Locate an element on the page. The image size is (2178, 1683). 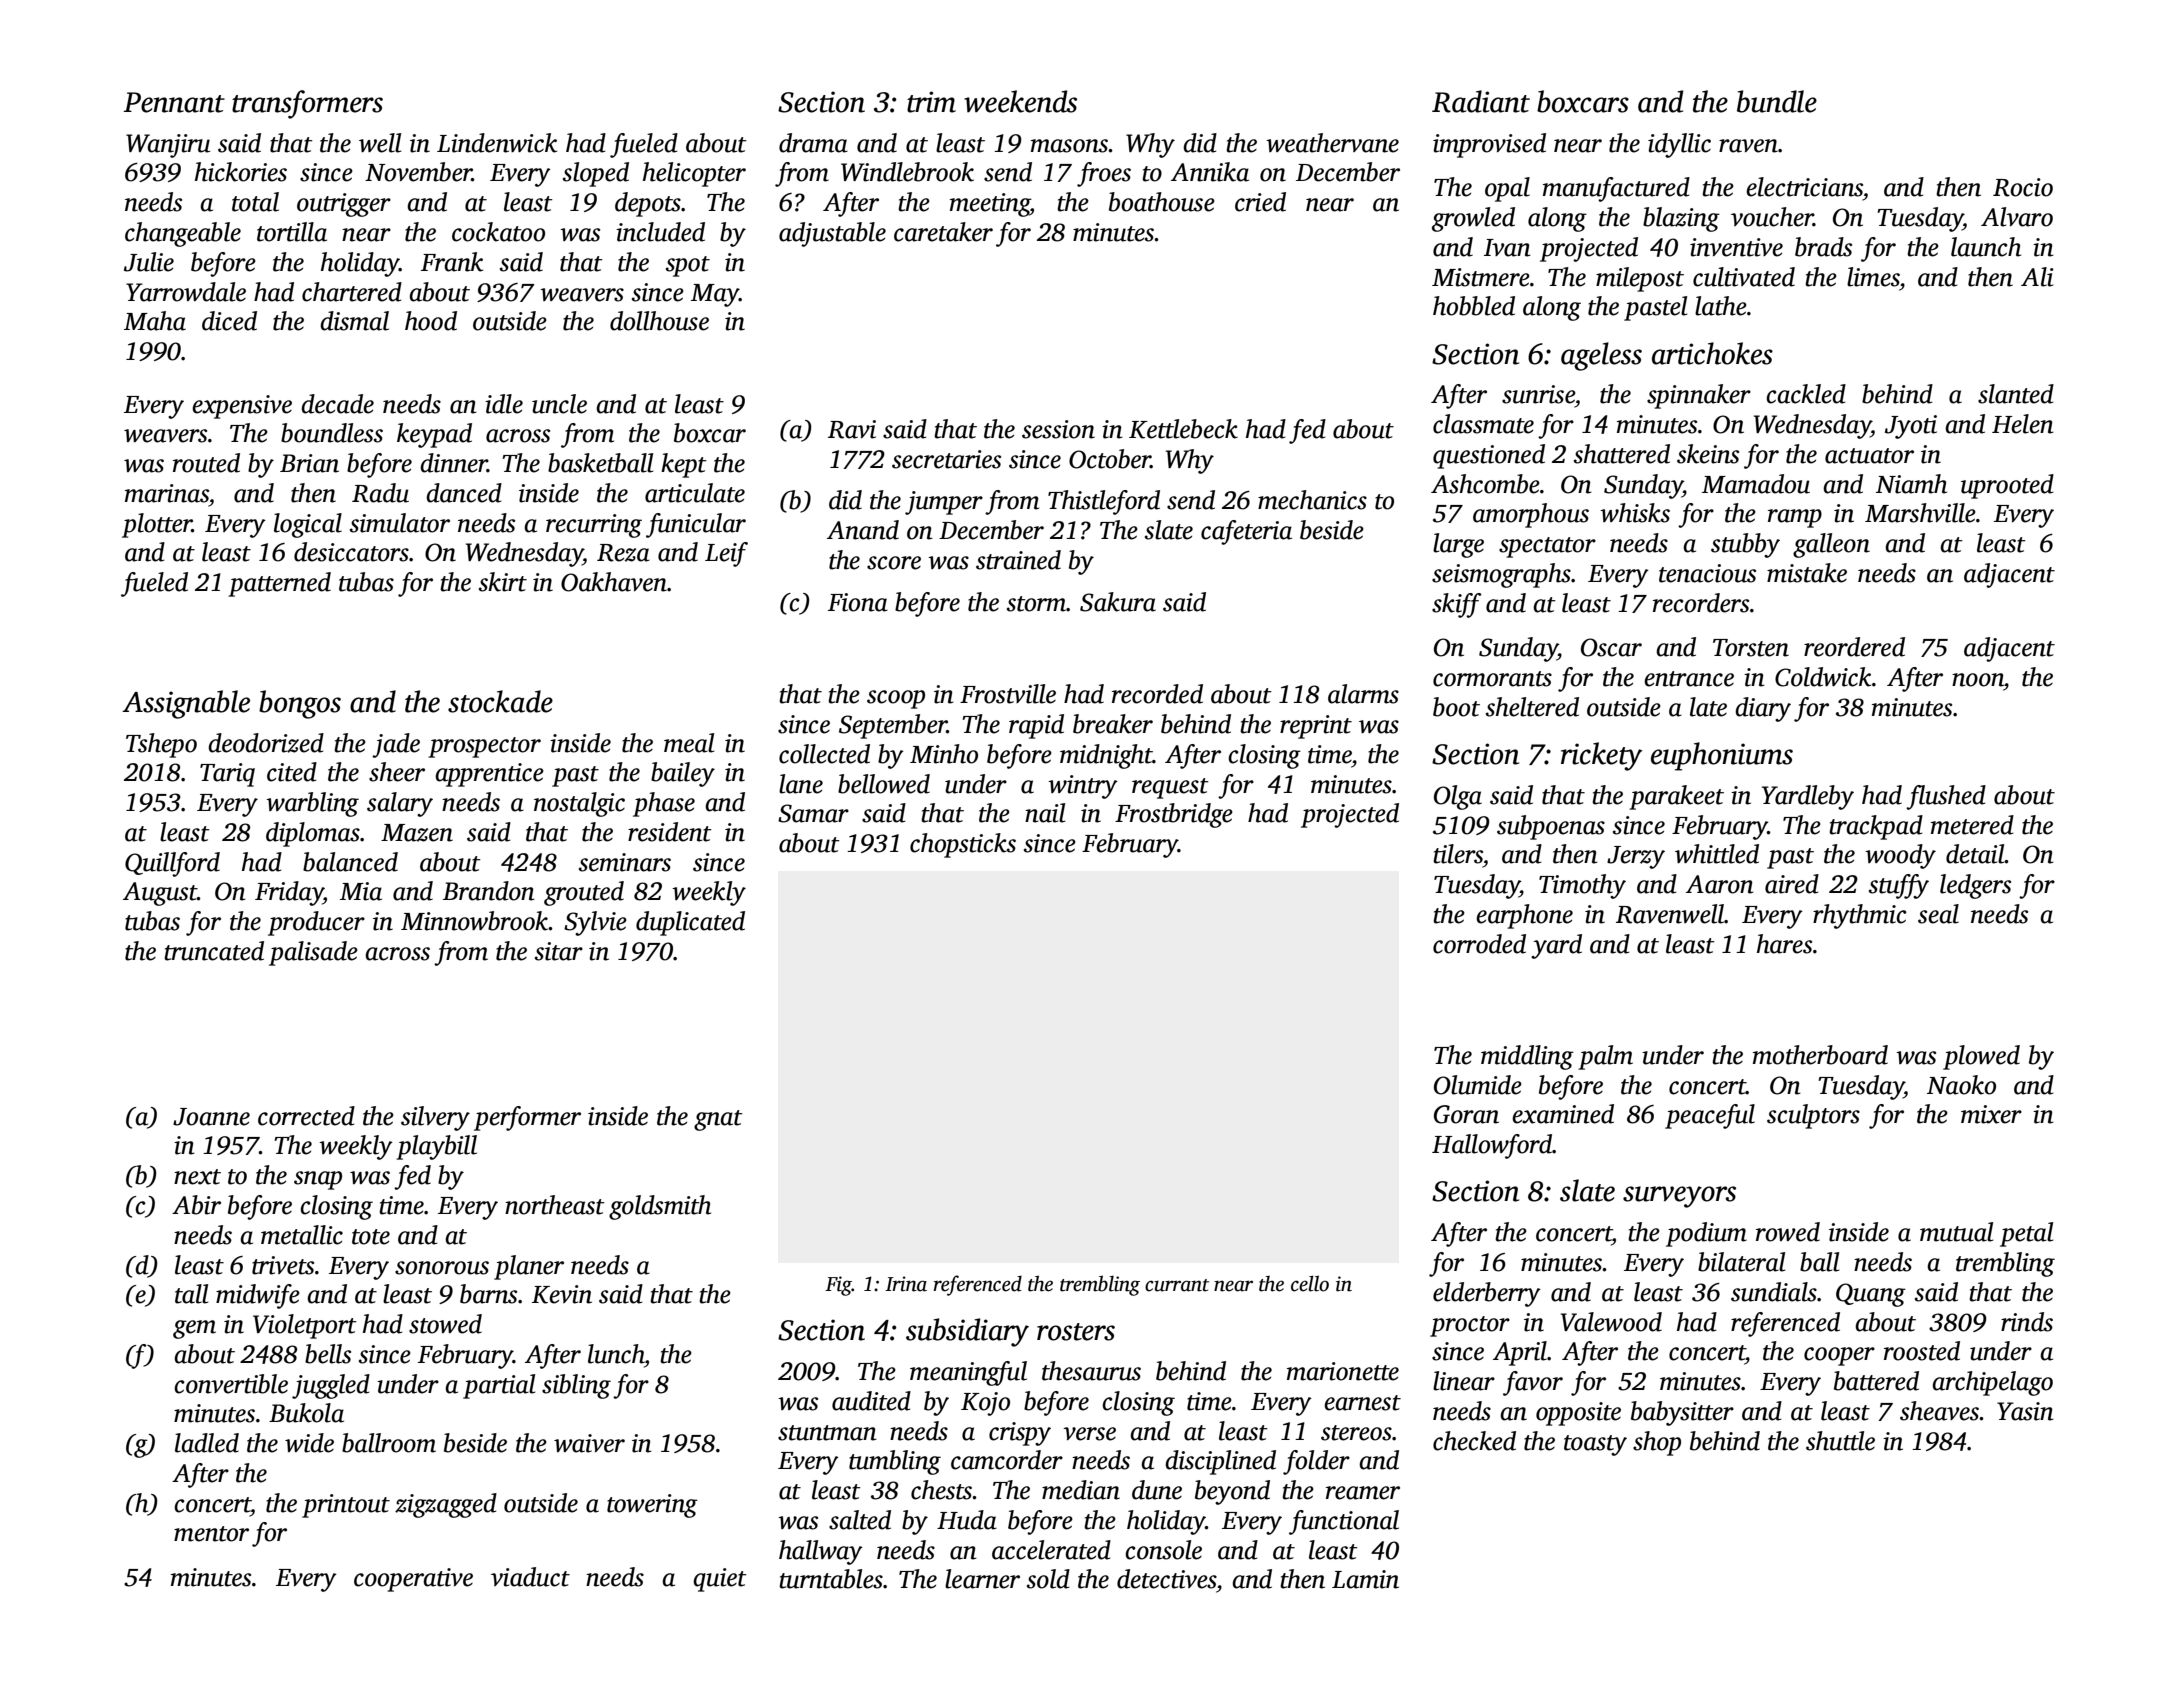
motherboard is located at coordinates (1820, 1055).
